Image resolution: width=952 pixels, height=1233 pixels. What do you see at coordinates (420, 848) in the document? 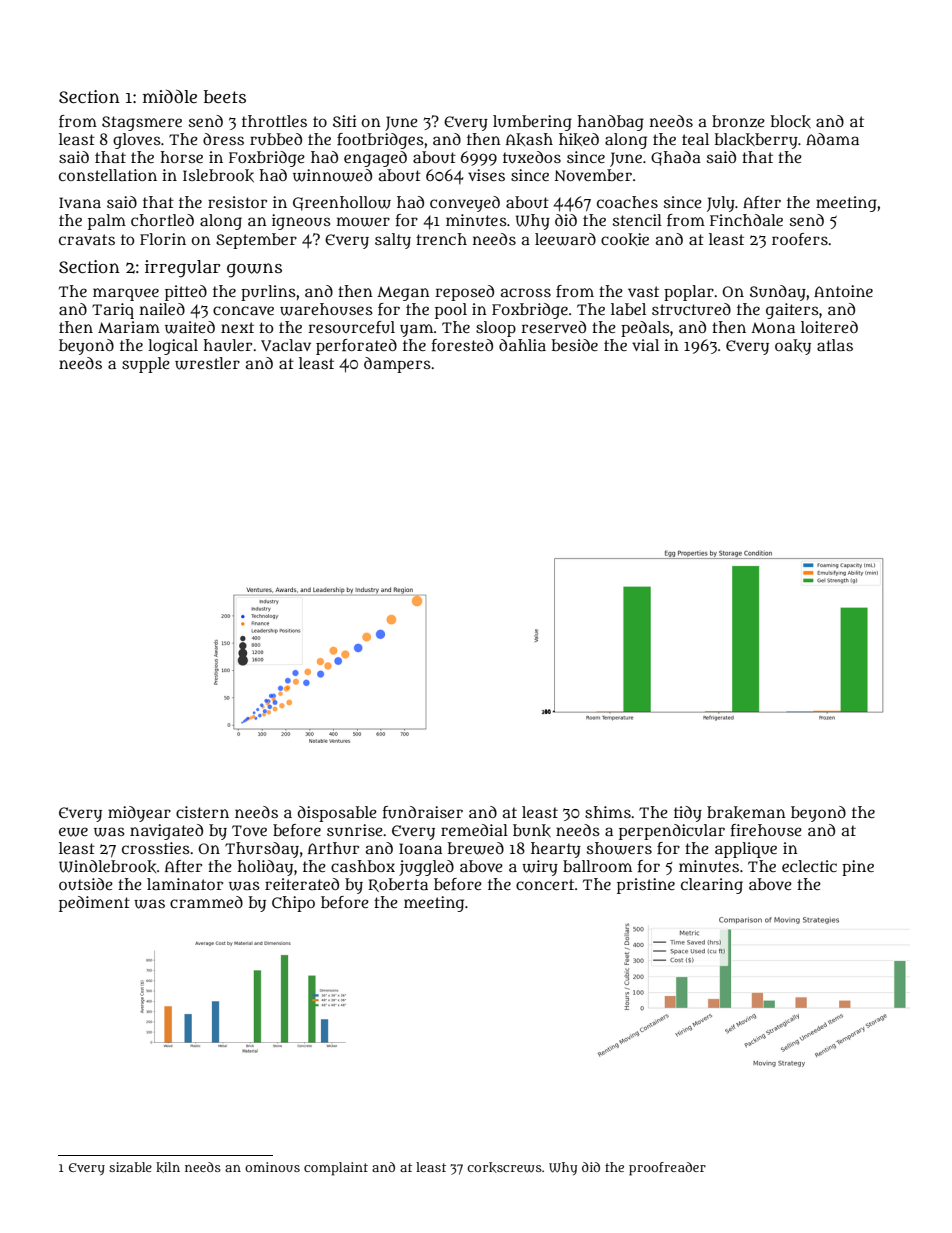
I see `Ioana` at bounding box center [420, 848].
